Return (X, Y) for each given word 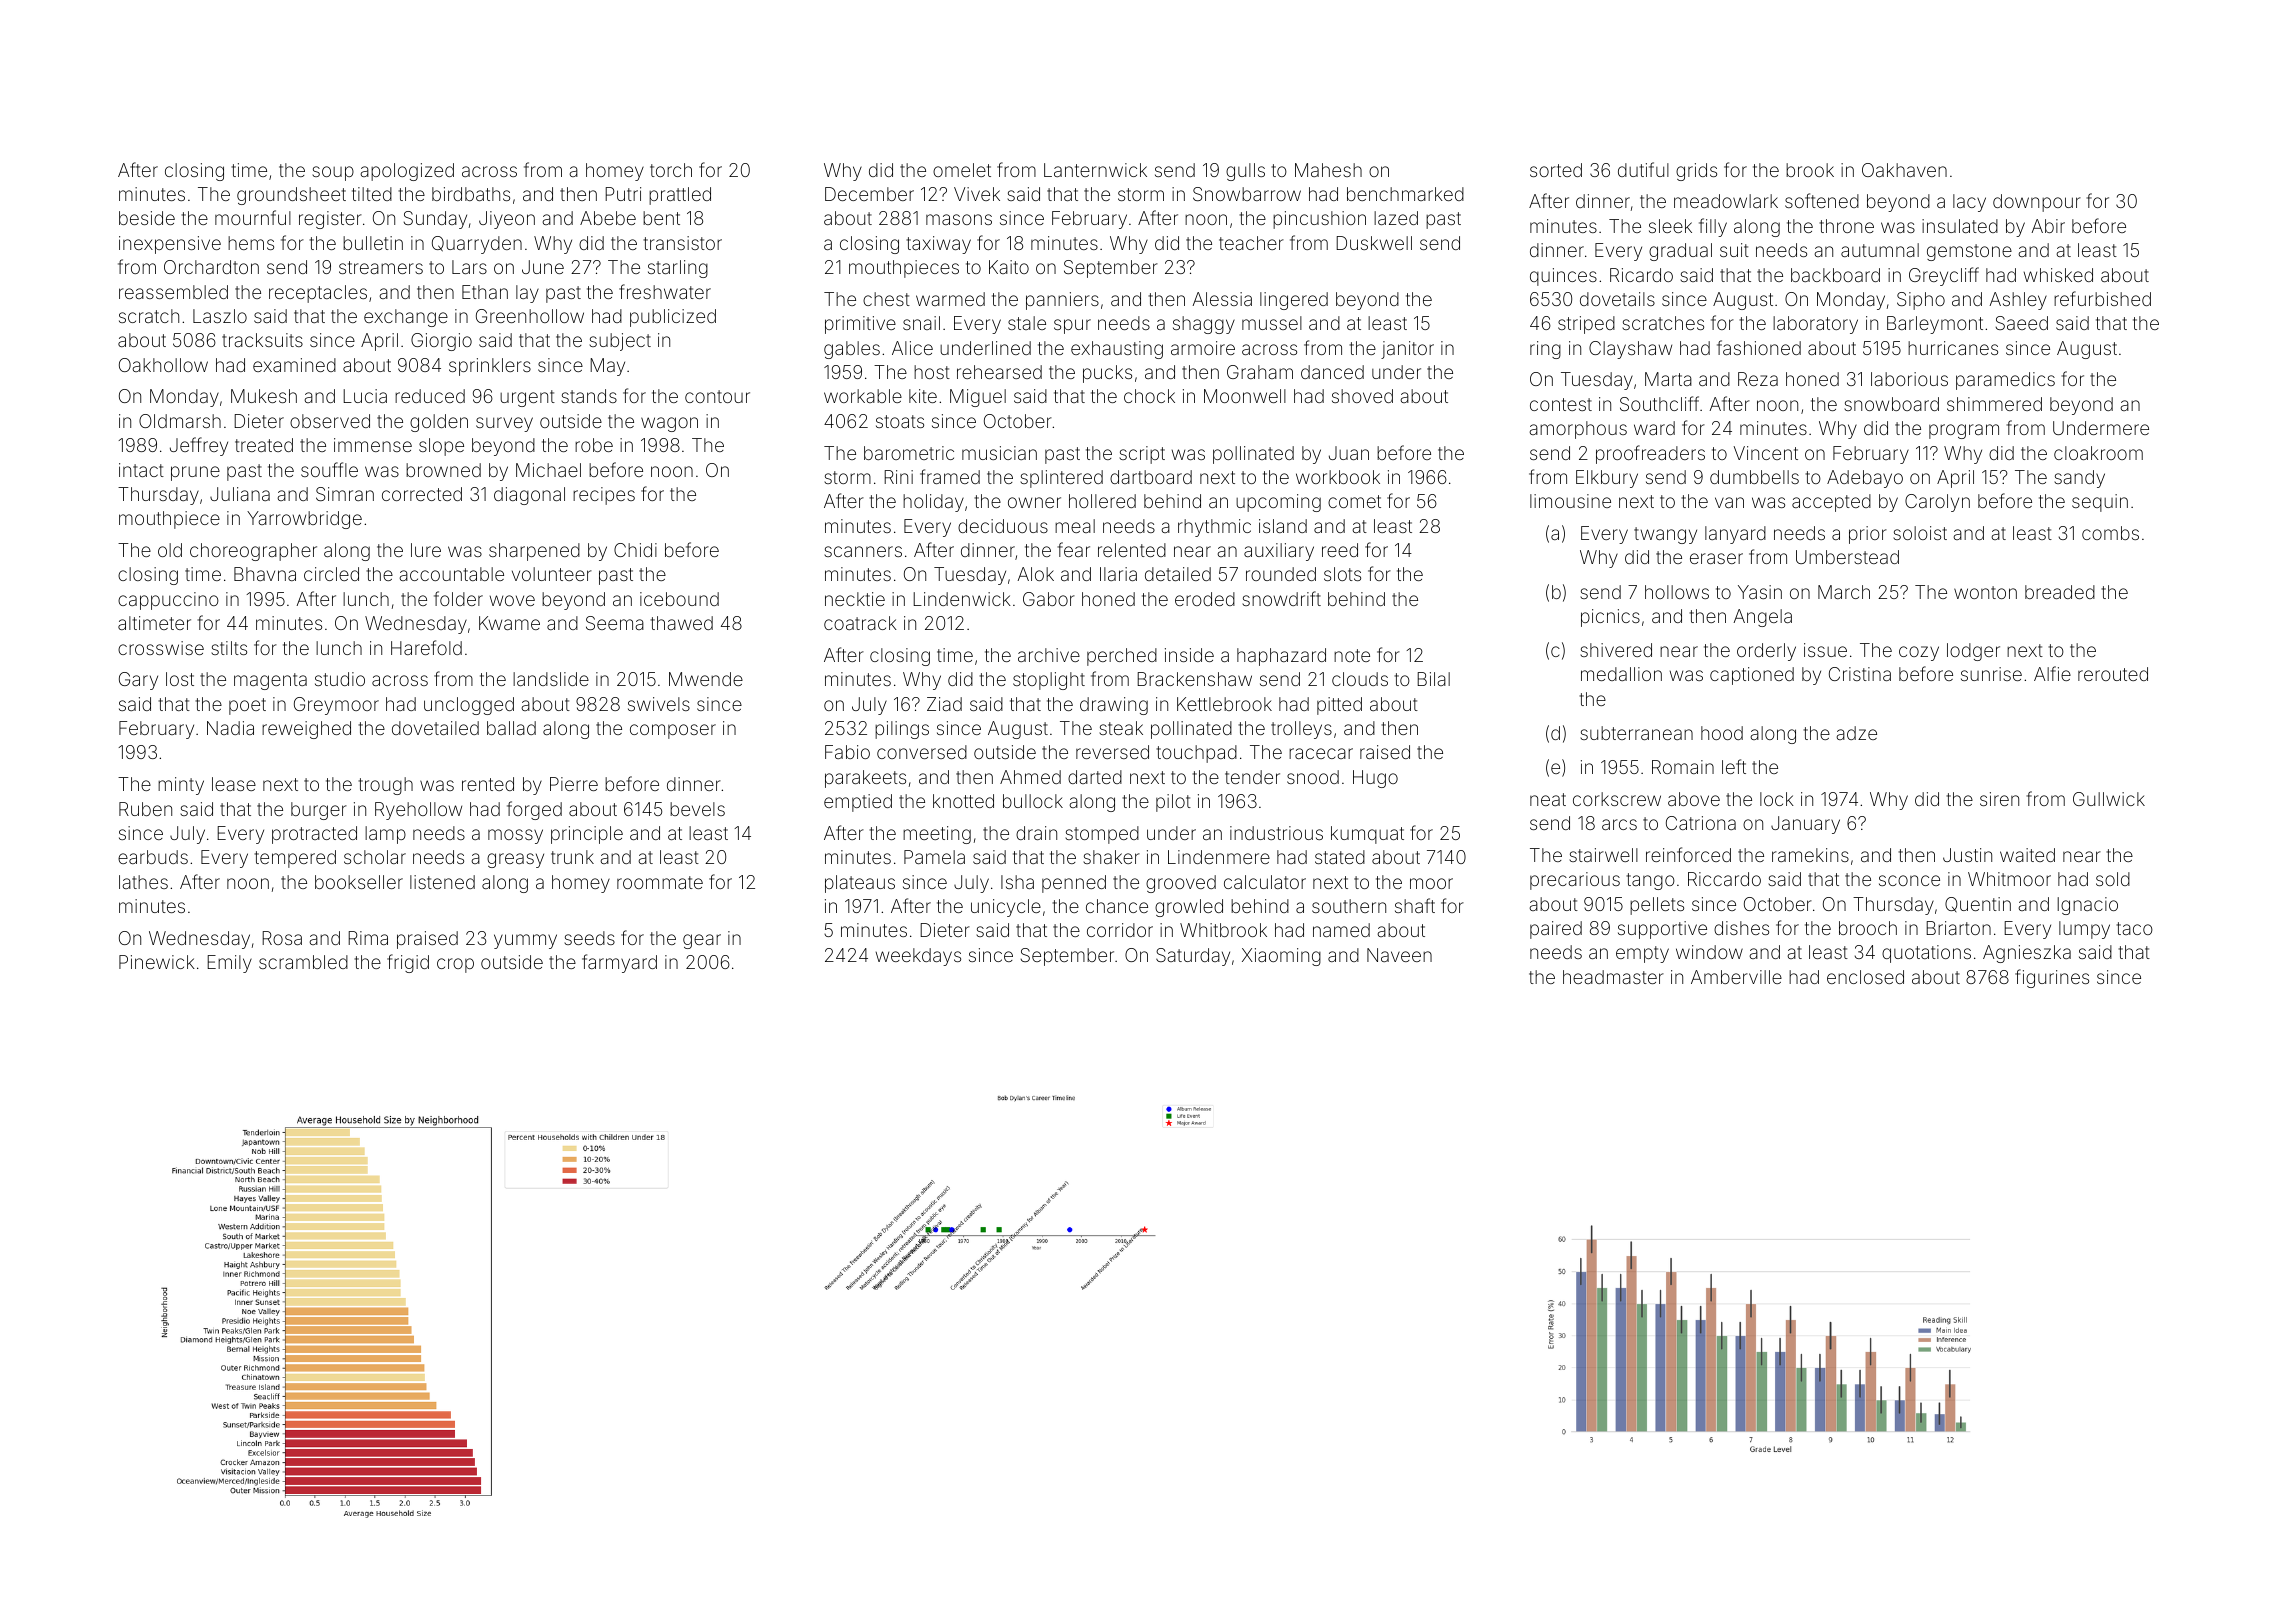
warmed (950, 299)
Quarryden (477, 245)
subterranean (1636, 733)
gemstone (1969, 252)
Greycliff (1944, 276)
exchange (406, 318)
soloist (1920, 533)
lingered (1294, 301)
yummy (525, 941)
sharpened (534, 552)
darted (1095, 777)
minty (181, 786)
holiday (933, 503)
